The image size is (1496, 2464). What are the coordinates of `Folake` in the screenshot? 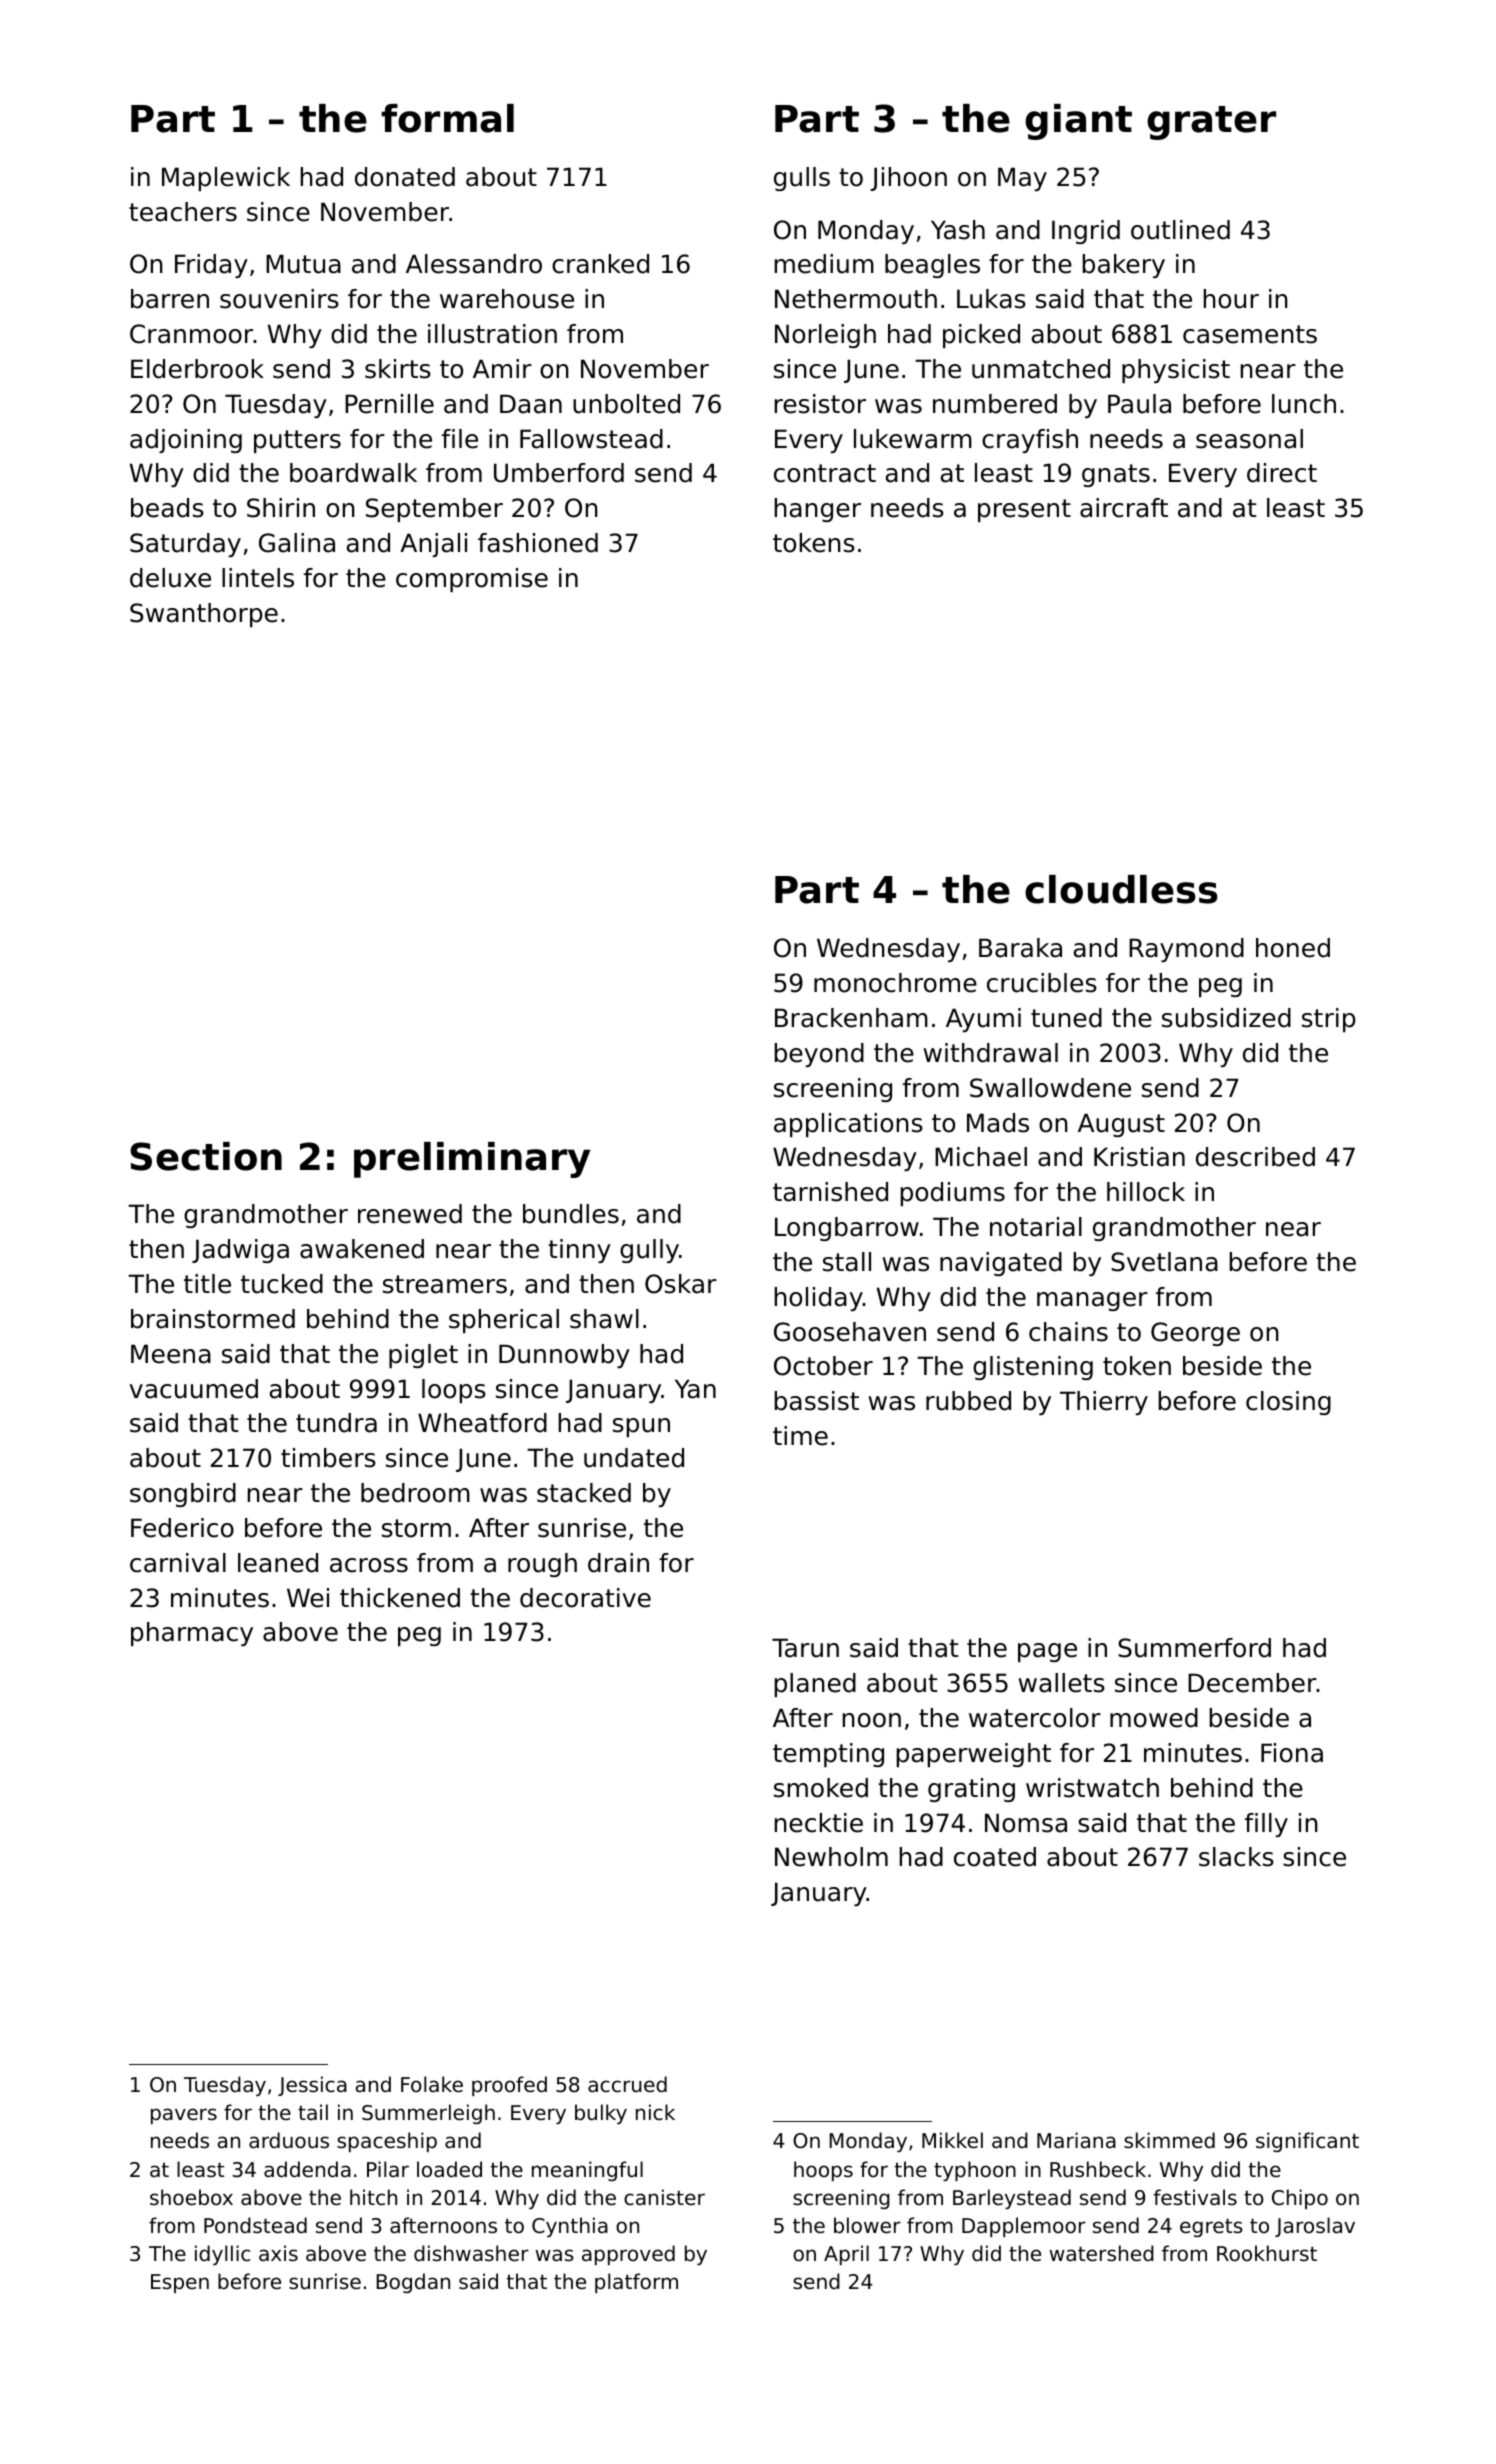 It's located at (432, 2084).
